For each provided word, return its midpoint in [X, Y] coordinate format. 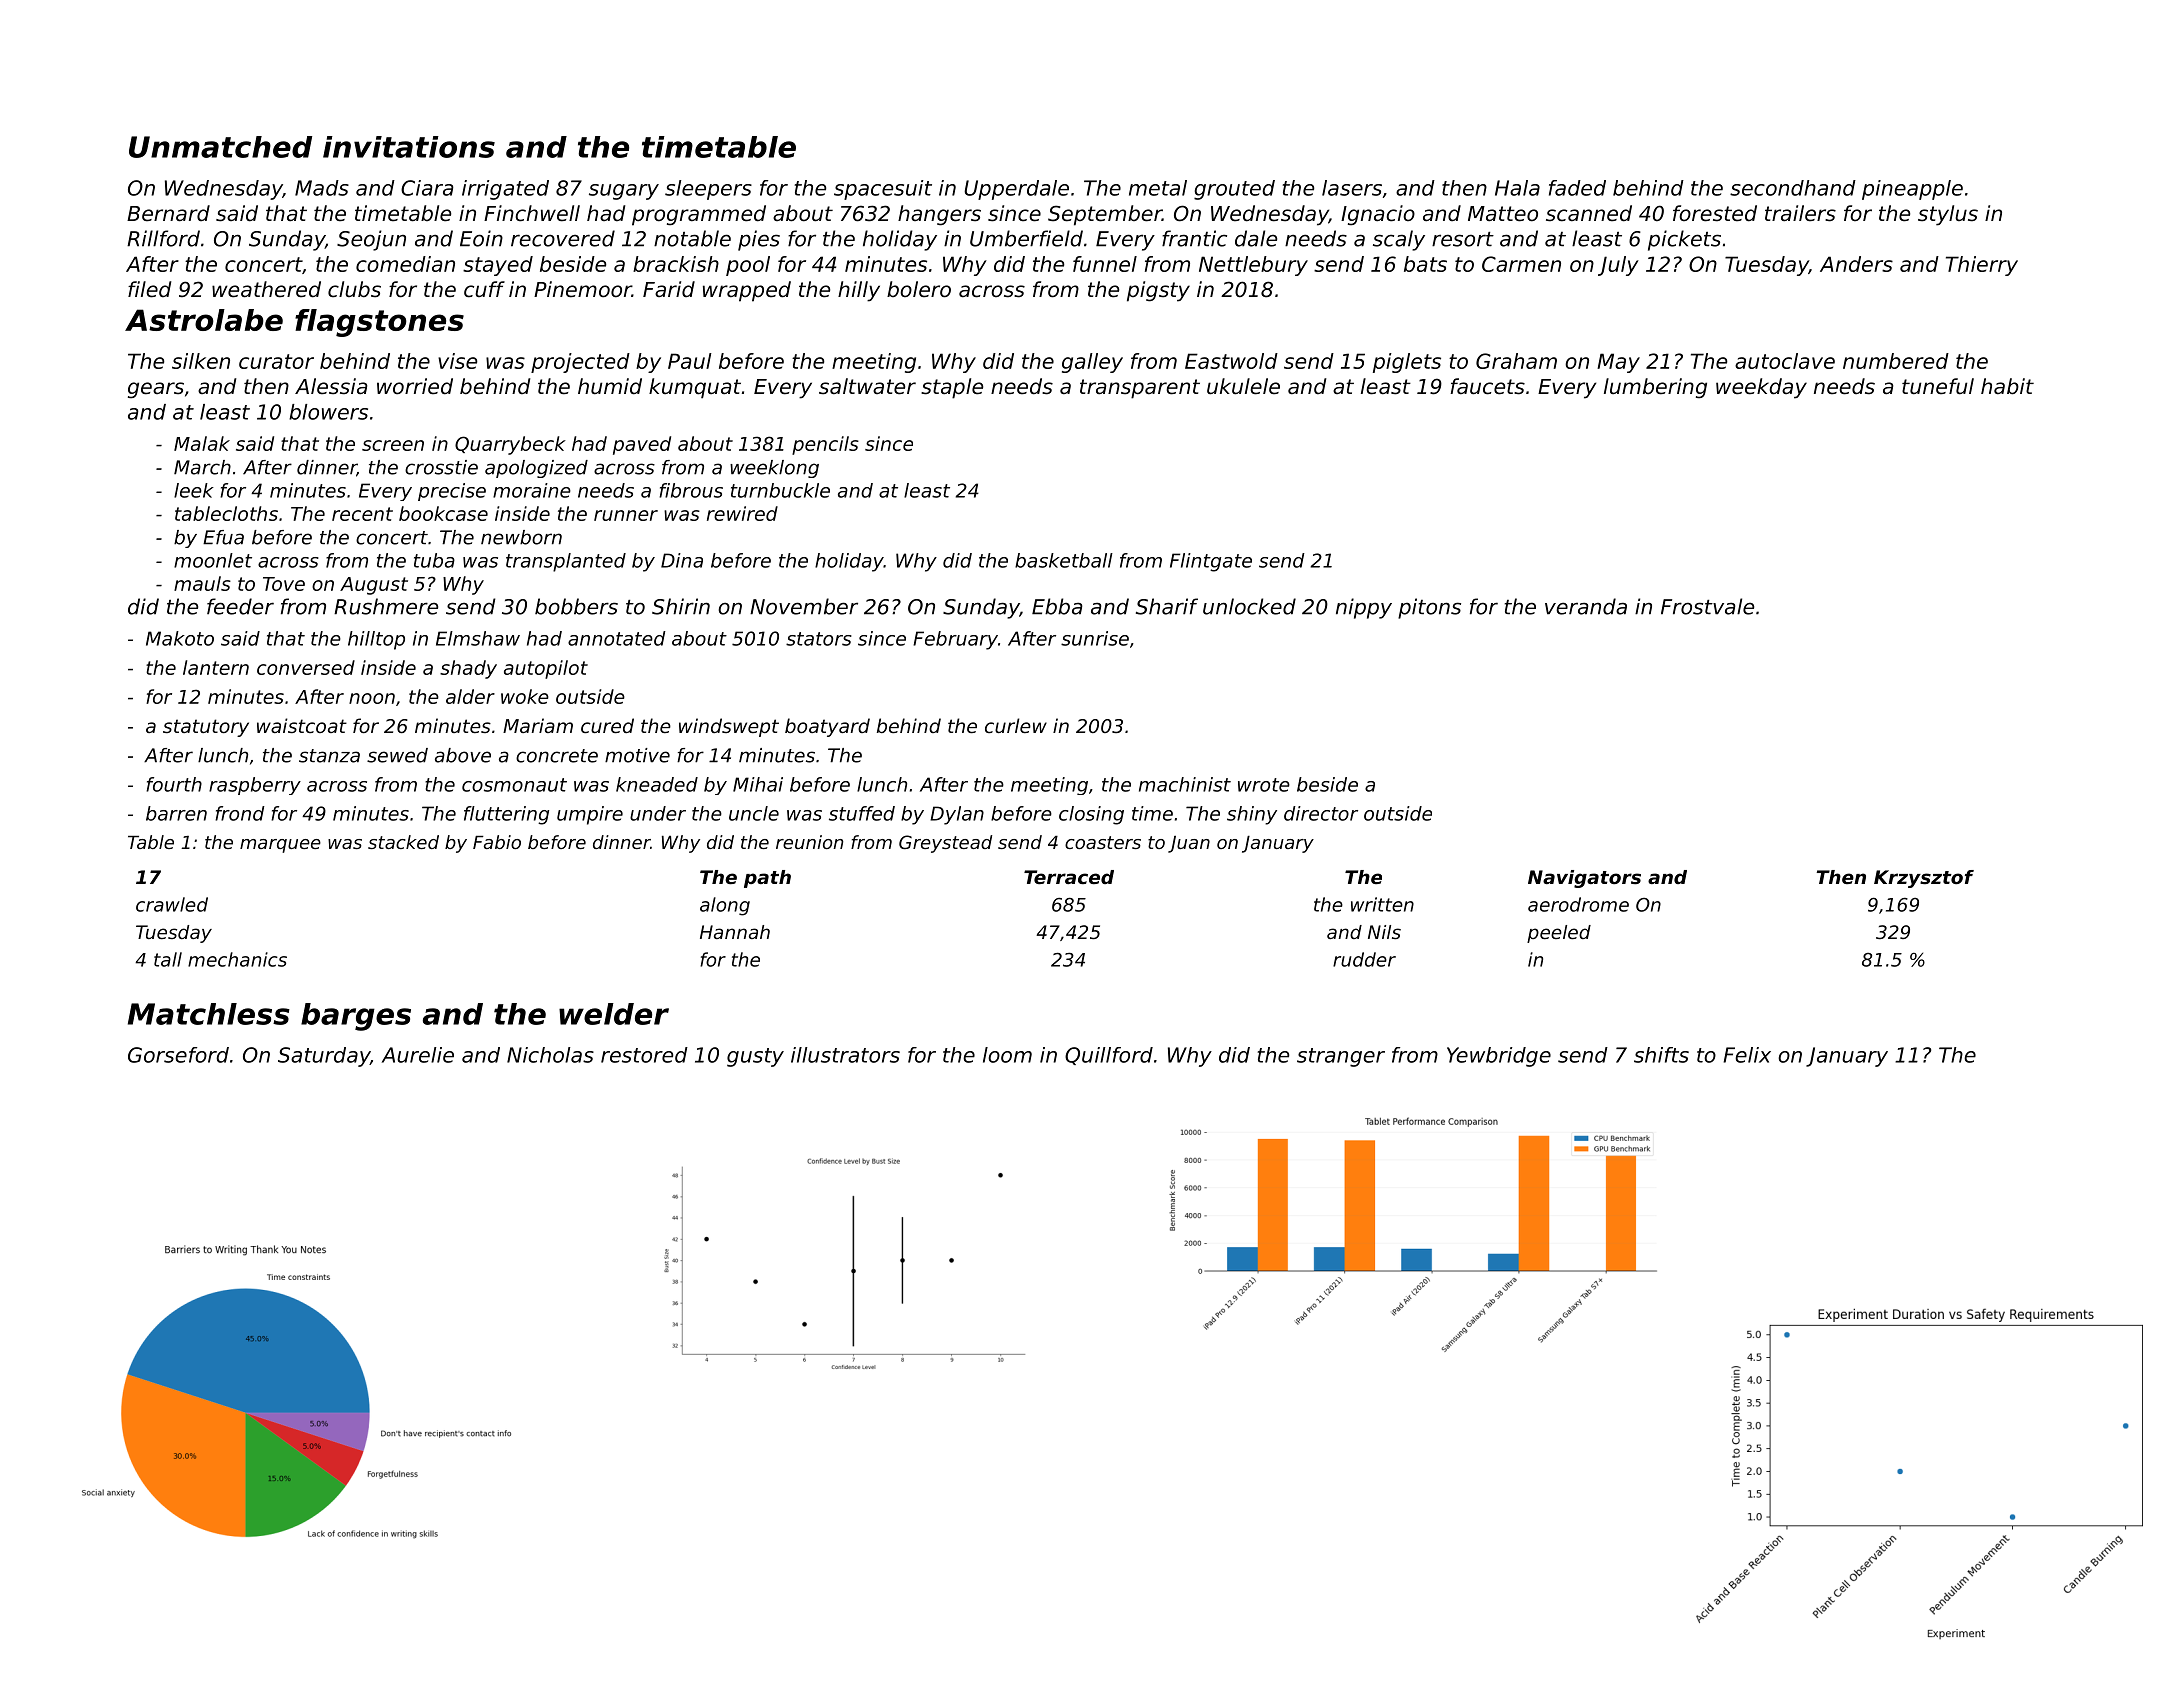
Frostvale [1707, 606]
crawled [172, 904]
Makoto [180, 638]
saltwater [867, 386]
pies [759, 240]
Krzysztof [1924, 879]
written [1382, 904]
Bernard [168, 213]
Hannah [735, 932]
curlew [1016, 725]
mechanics [237, 959]
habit [2007, 386]
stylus [1948, 215]
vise [457, 361]
